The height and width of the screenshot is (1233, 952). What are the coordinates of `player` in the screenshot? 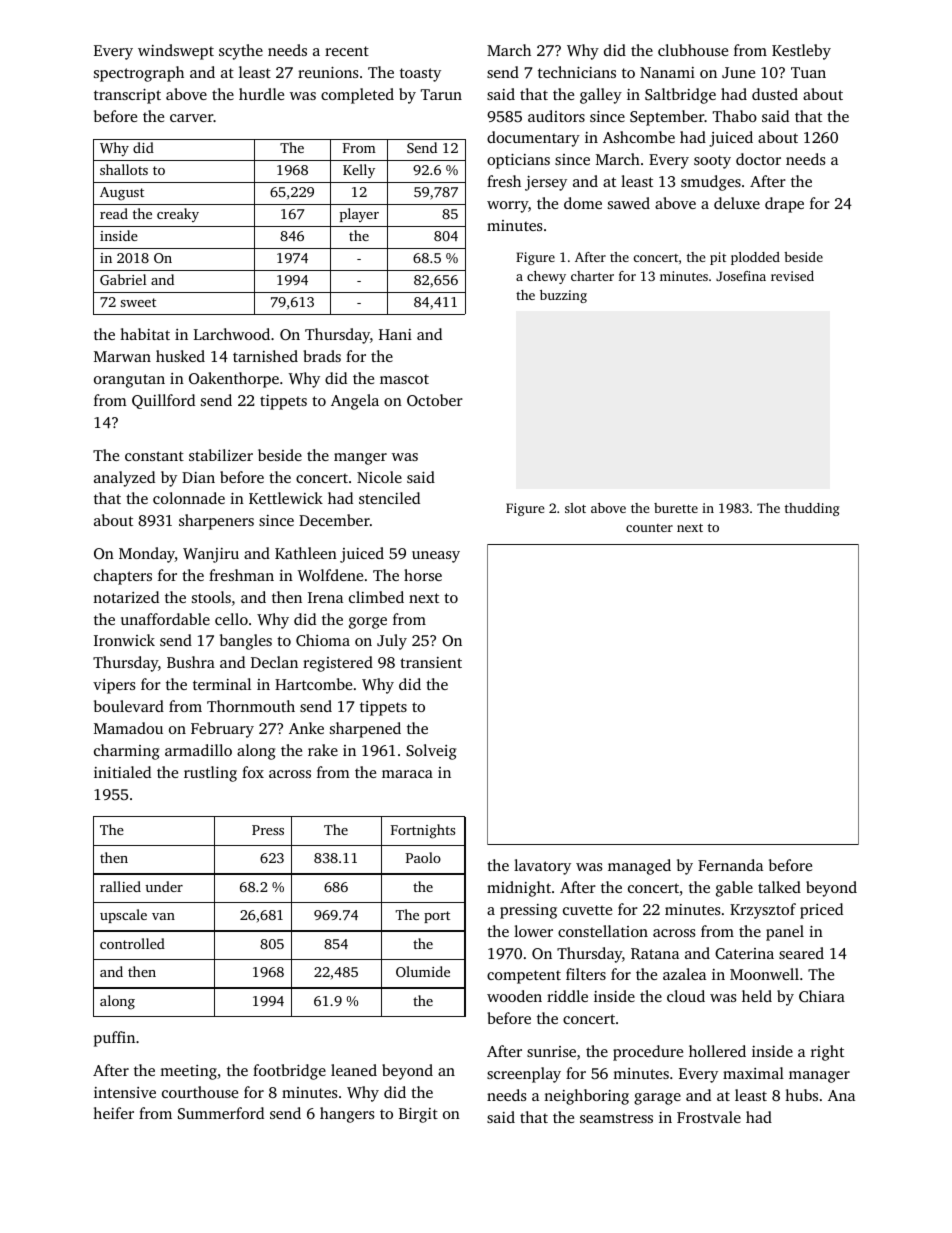 It's located at (359, 215).
